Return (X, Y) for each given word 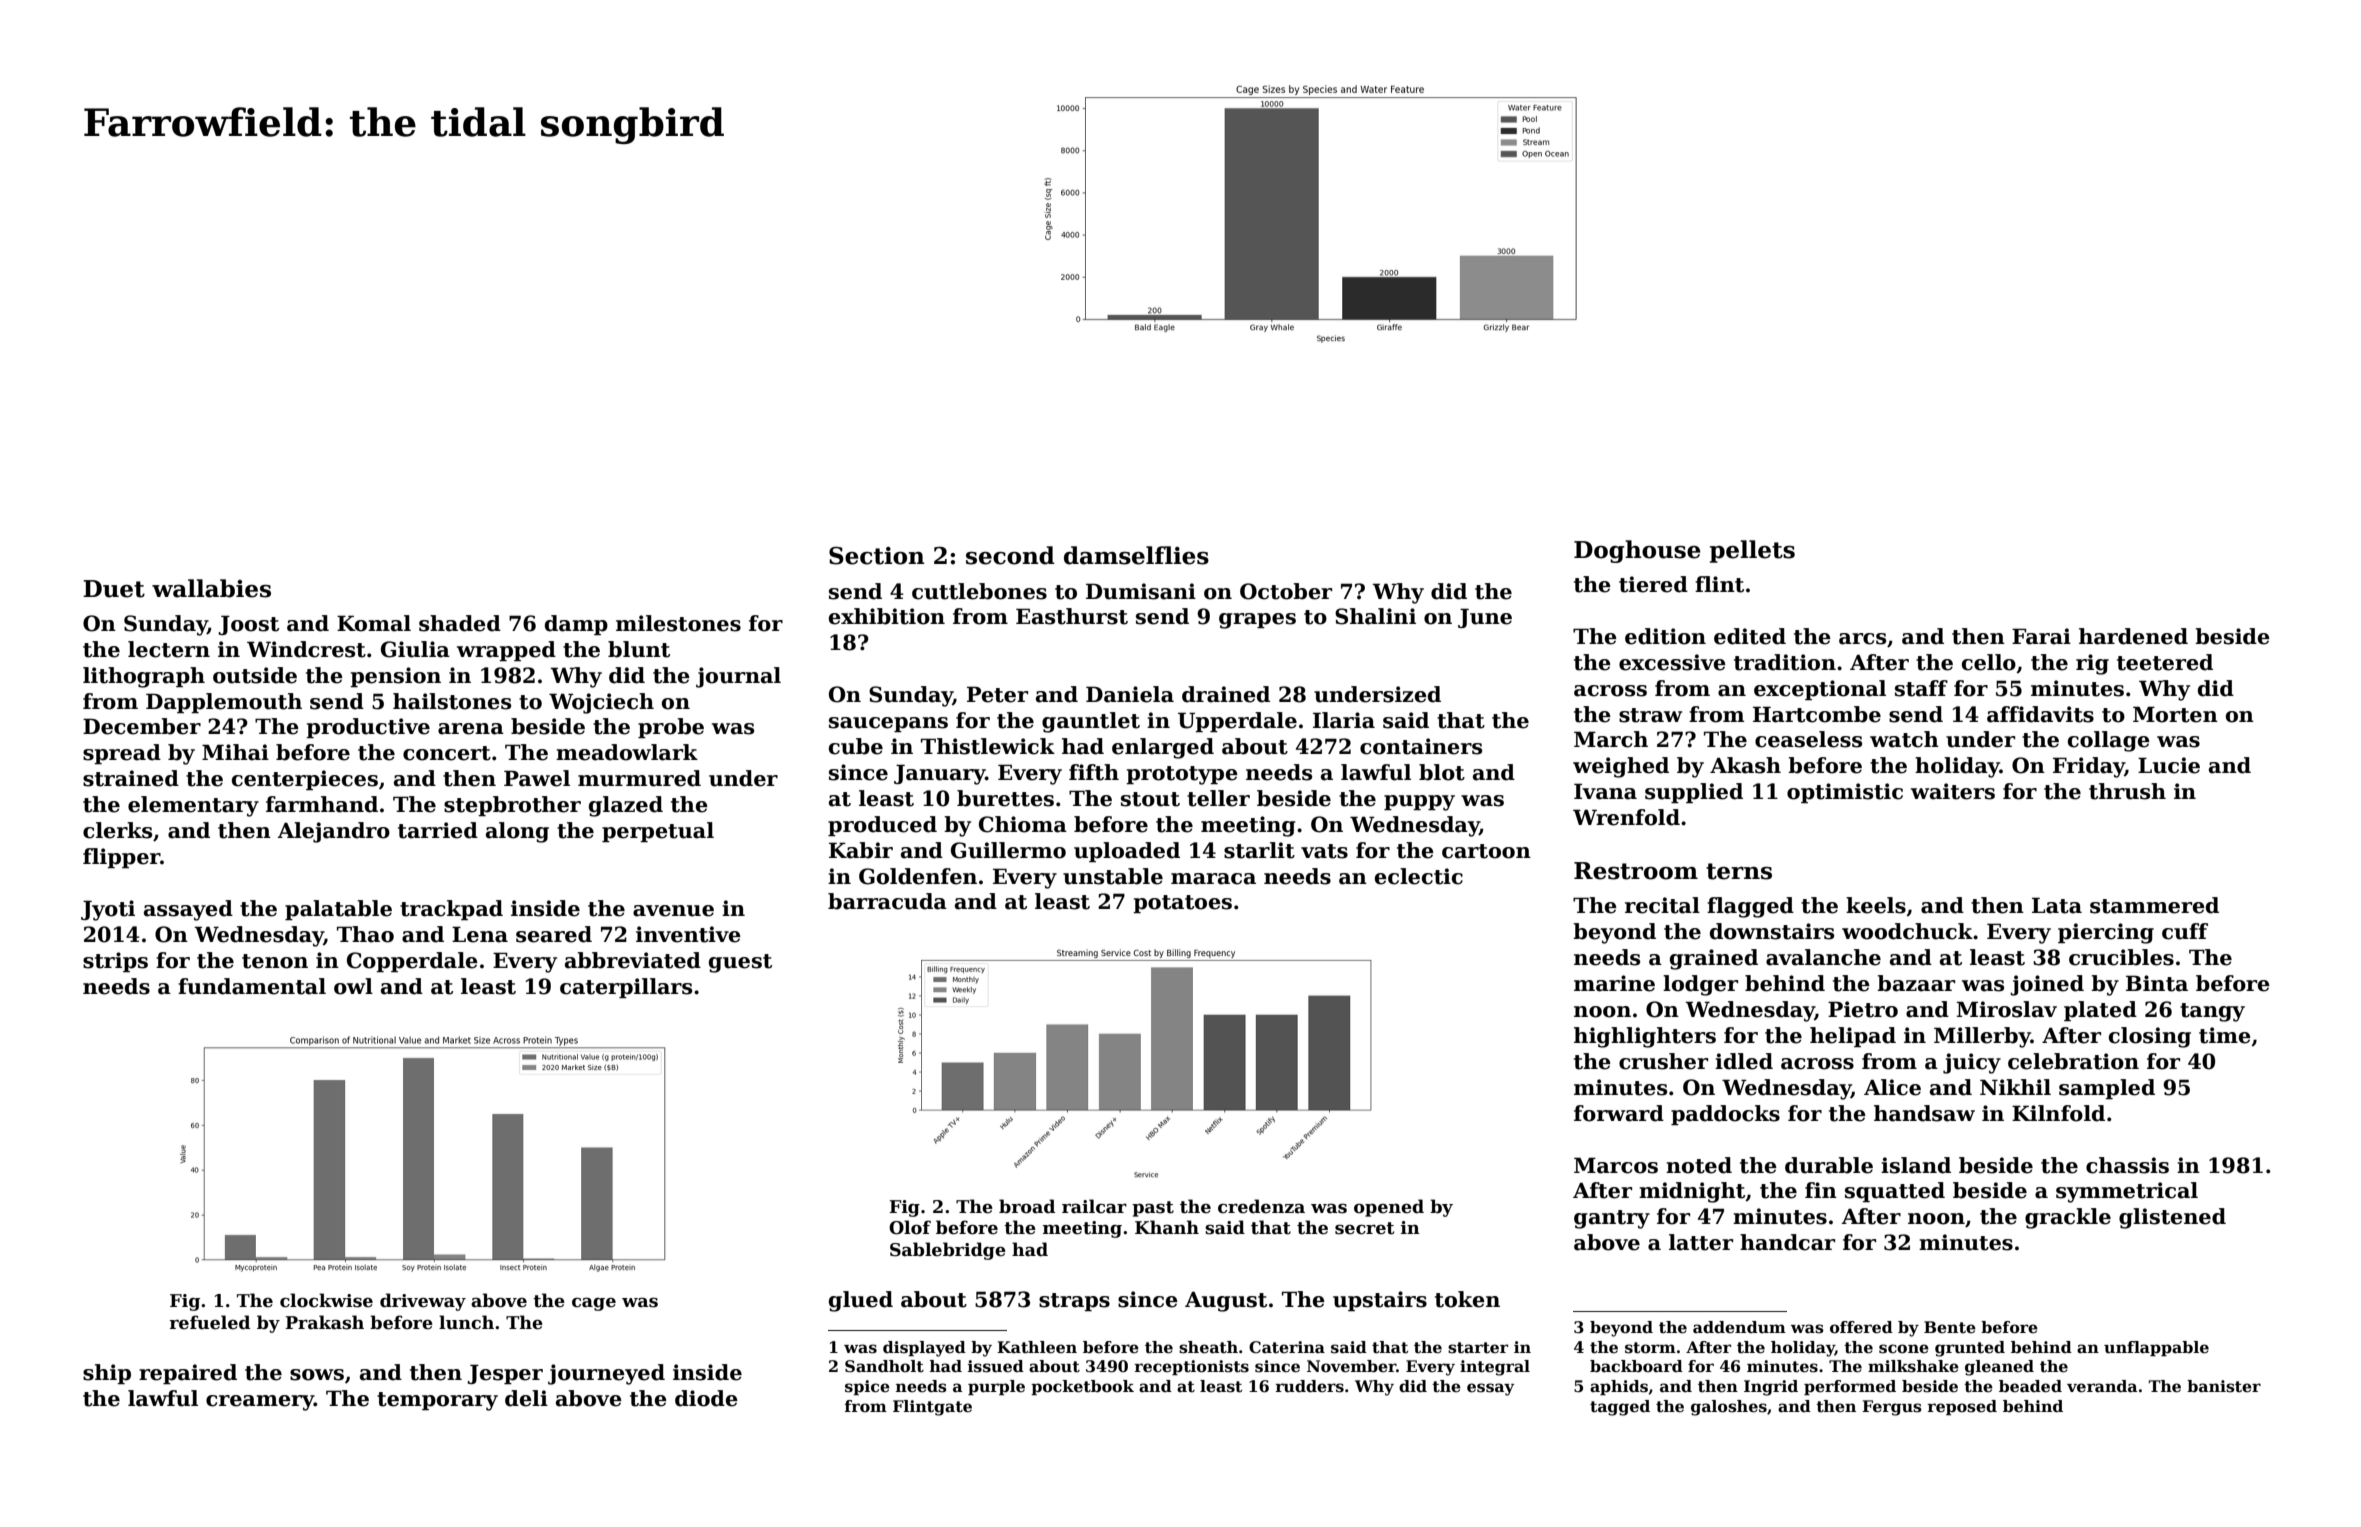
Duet (114, 589)
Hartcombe (1817, 714)
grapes (1257, 621)
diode (706, 1398)
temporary (437, 1401)
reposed (1962, 1407)
